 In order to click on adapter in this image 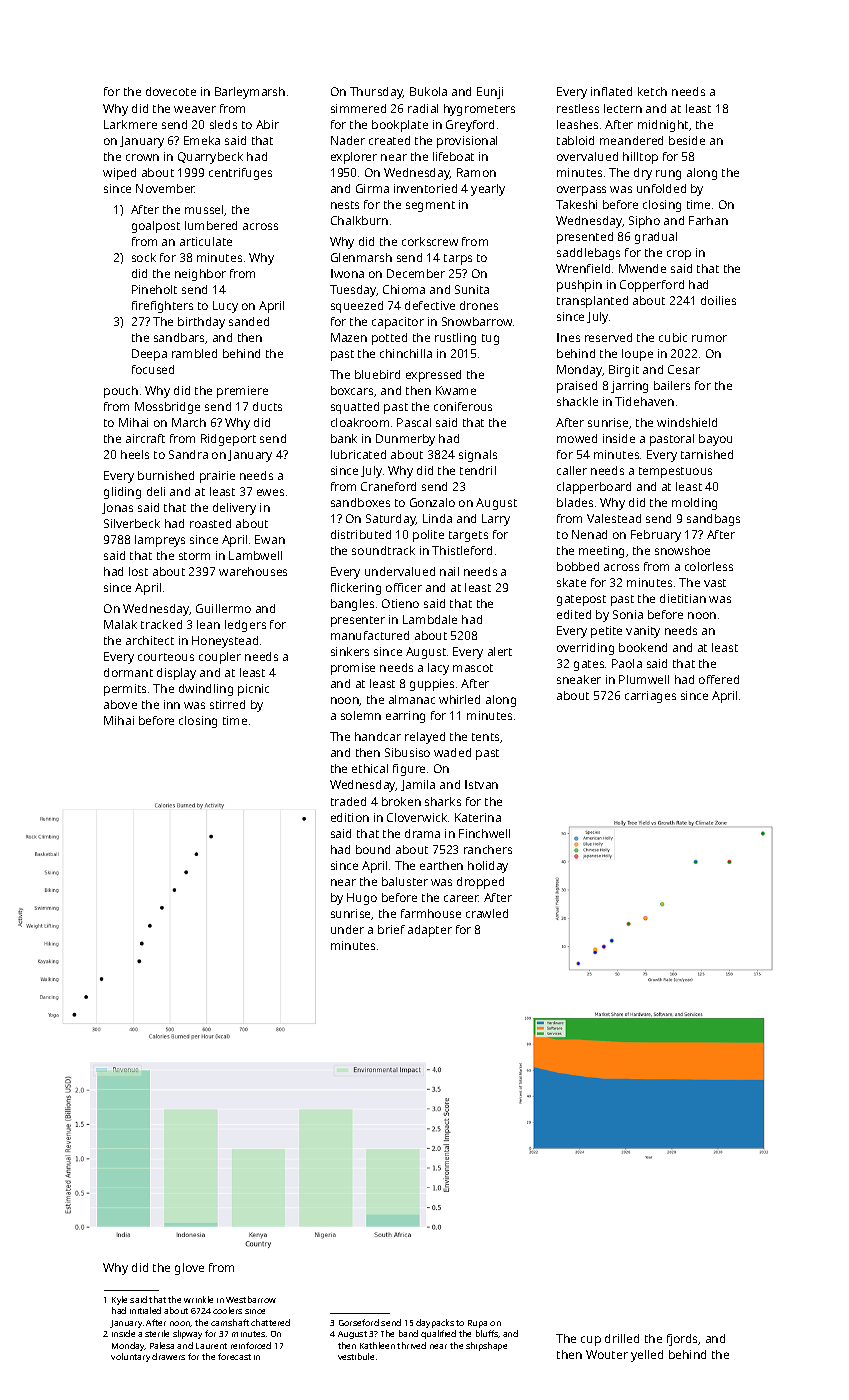, I will do `click(430, 931)`.
